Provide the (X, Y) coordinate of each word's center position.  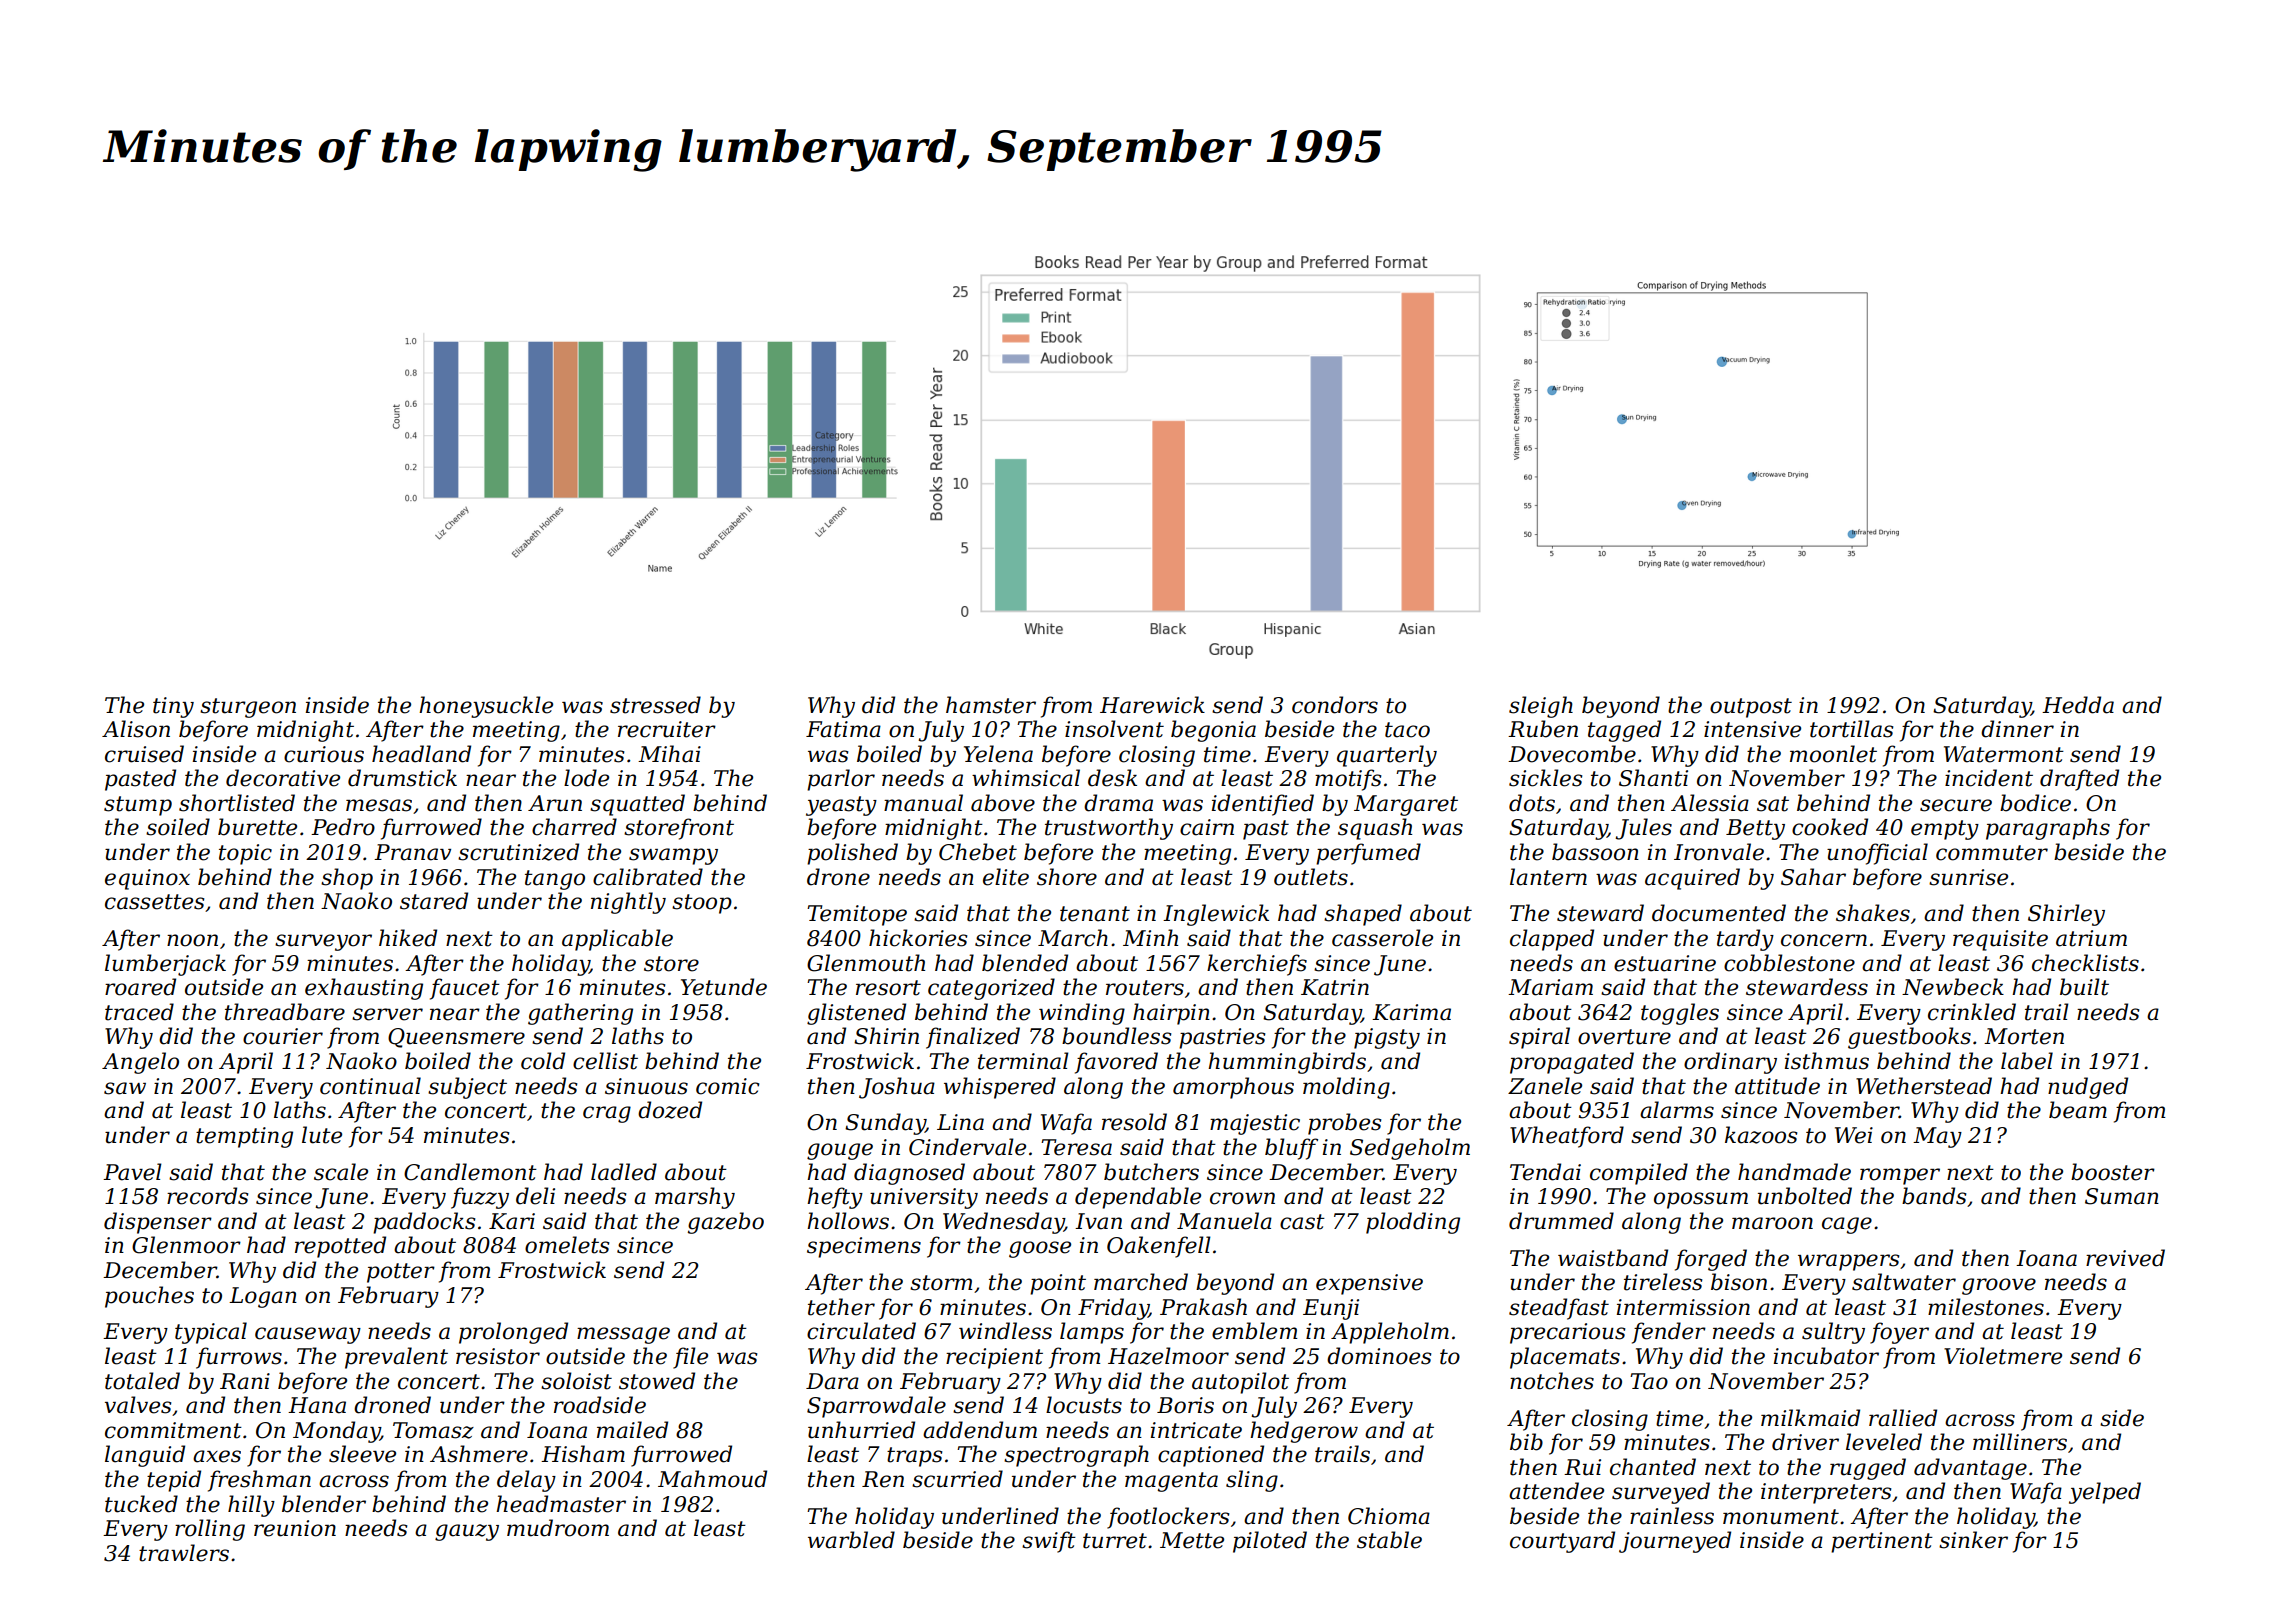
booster (2113, 1172)
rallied (1903, 1418)
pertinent (1882, 1542)
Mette (1192, 1540)
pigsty (1387, 1038)
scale (341, 1172)
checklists (2085, 963)
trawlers (184, 1553)
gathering (580, 1014)
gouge (840, 1151)
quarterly (1387, 756)
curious (324, 754)
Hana (317, 1405)
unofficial (1877, 854)
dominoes (1379, 1356)
